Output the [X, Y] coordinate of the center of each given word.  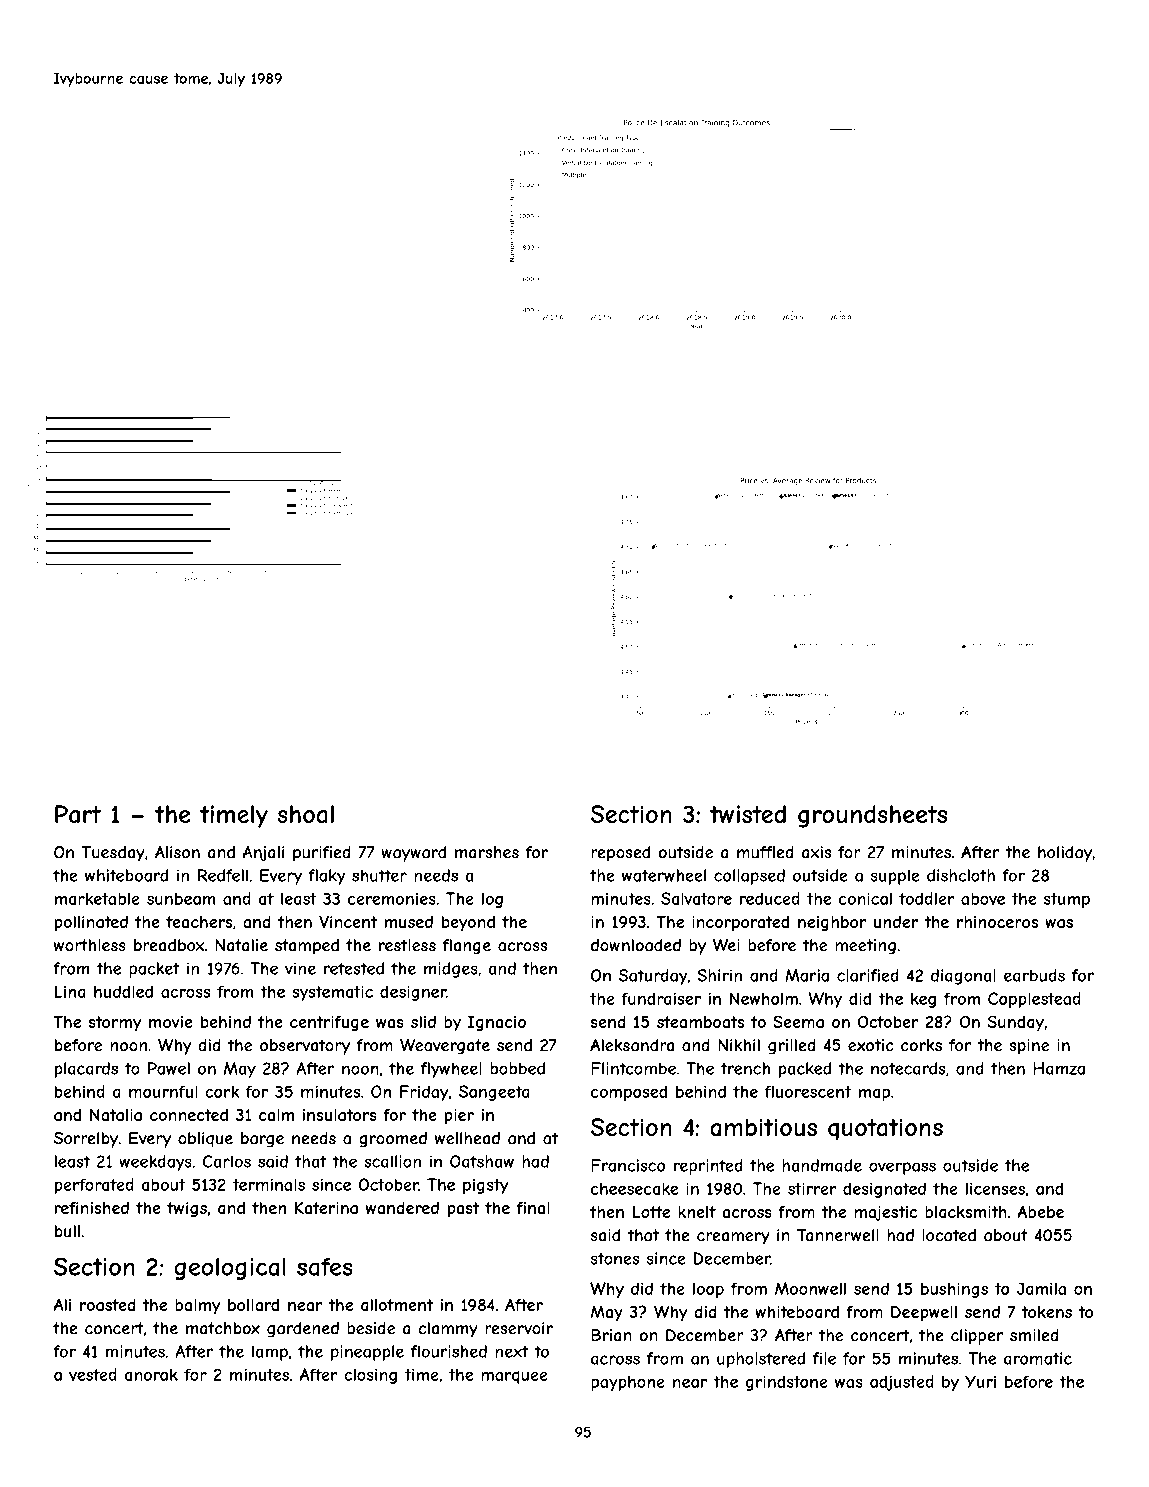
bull [67, 1231]
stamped [307, 947]
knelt [697, 1212]
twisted [748, 814]
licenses [995, 1188]
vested [93, 1374]
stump [1067, 900]
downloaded [636, 945]
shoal [305, 814]
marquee [514, 1377]
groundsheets [872, 816]
